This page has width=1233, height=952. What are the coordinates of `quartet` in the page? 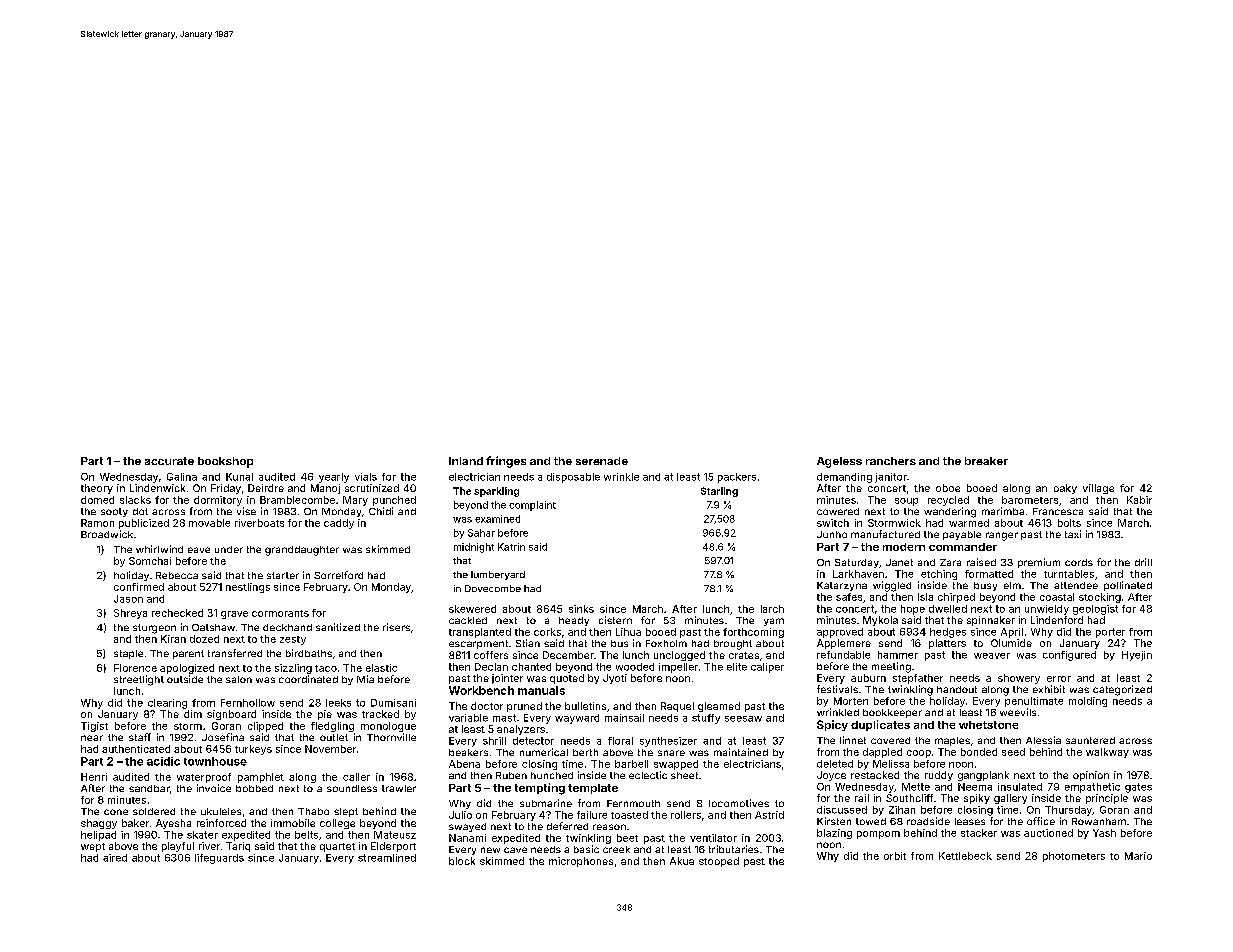 It's located at (337, 847).
